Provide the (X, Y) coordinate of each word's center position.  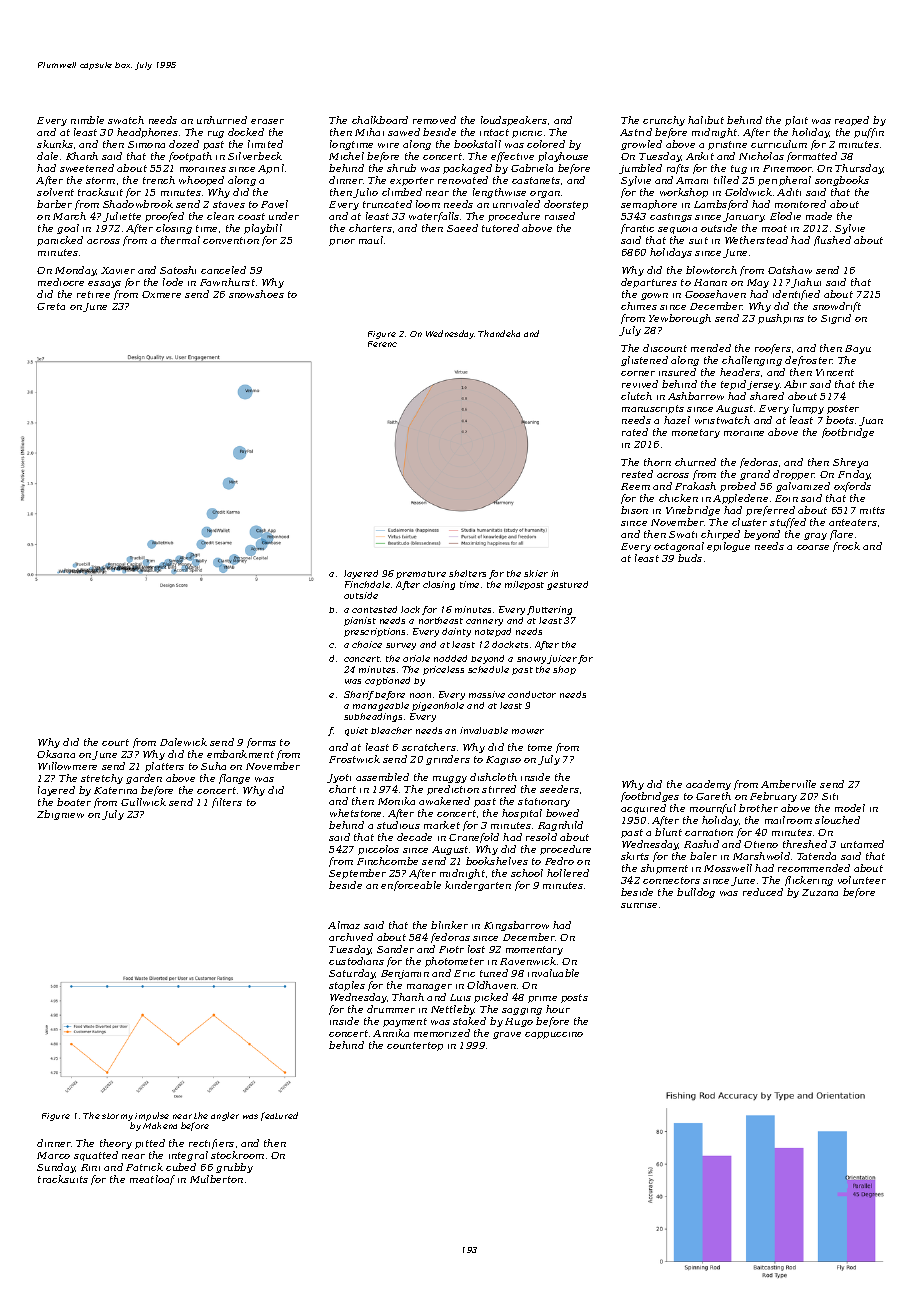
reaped (852, 121)
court (115, 742)
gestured (567, 585)
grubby (234, 1168)
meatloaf (152, 1180)
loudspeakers (514, 121)
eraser (267, 121)
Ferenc (382, 344)
